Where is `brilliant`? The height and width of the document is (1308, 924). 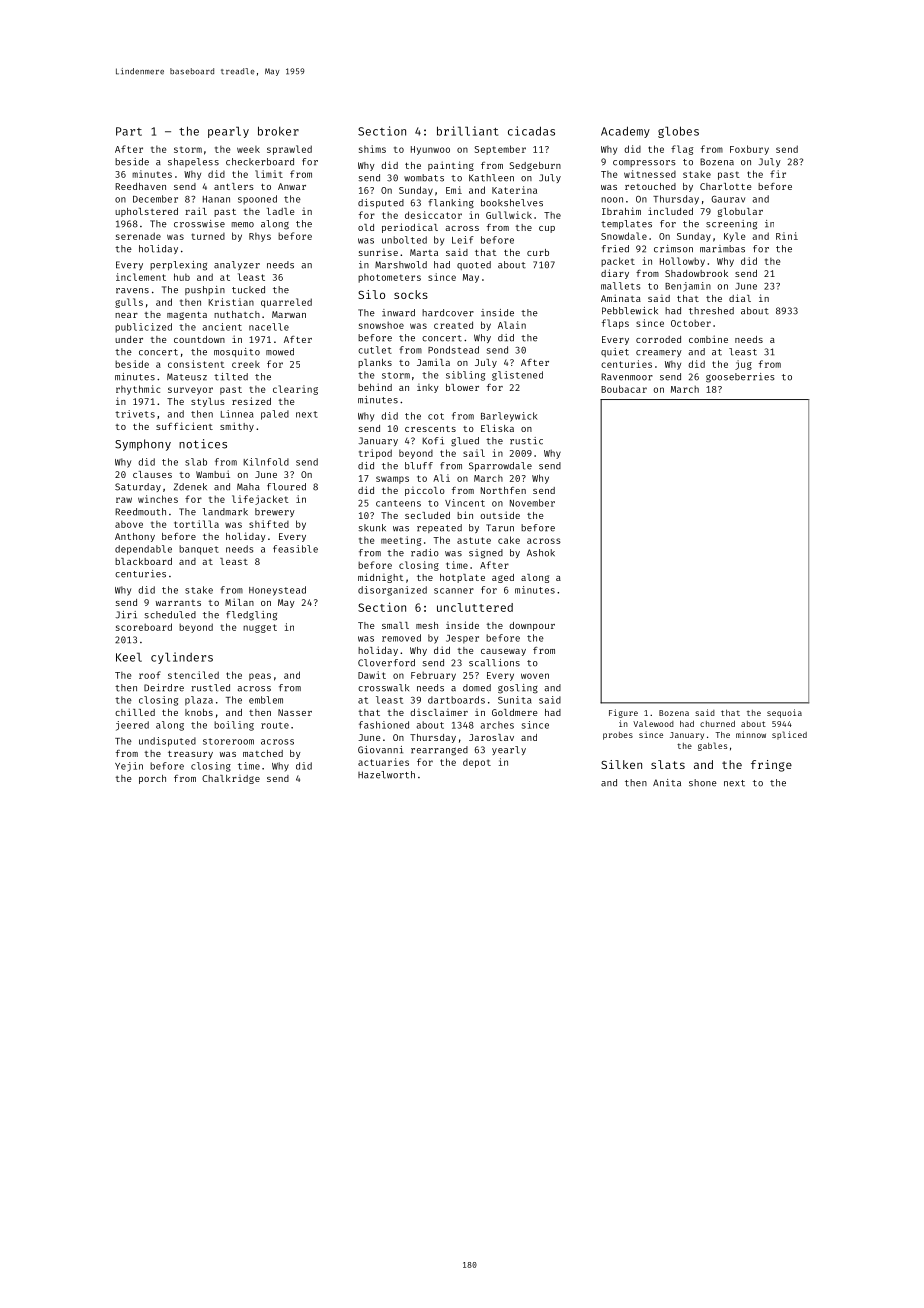
brilliant is located at coordinates (467, 131).
